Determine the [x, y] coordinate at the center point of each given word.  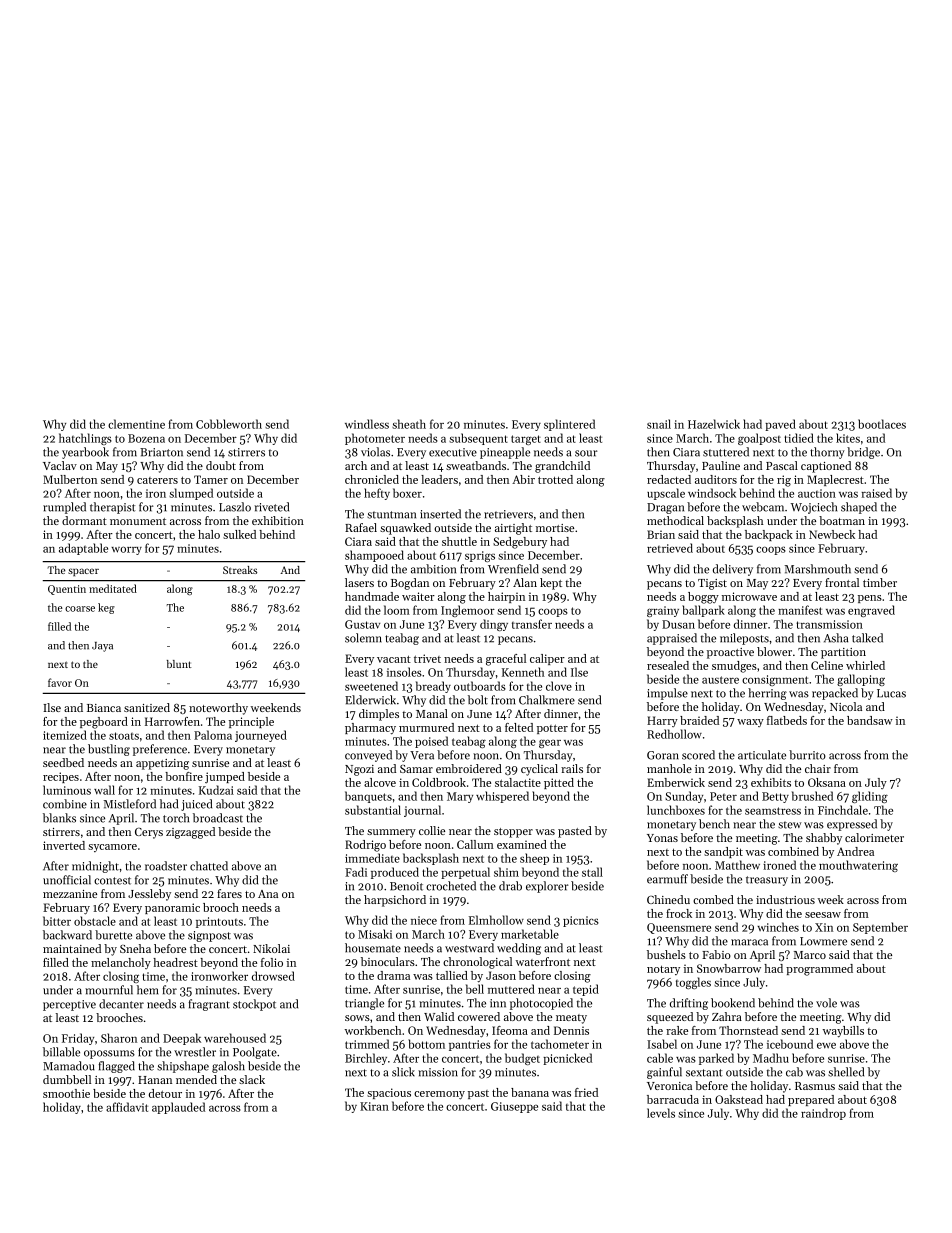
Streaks [240, 570]
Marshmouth [817, 569]
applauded [178, 1108]
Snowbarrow [729, 968]
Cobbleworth [229, 424]
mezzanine [70, 894]
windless [367, 424]
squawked [405, 529]
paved [780, 425]
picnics [581, 921]
